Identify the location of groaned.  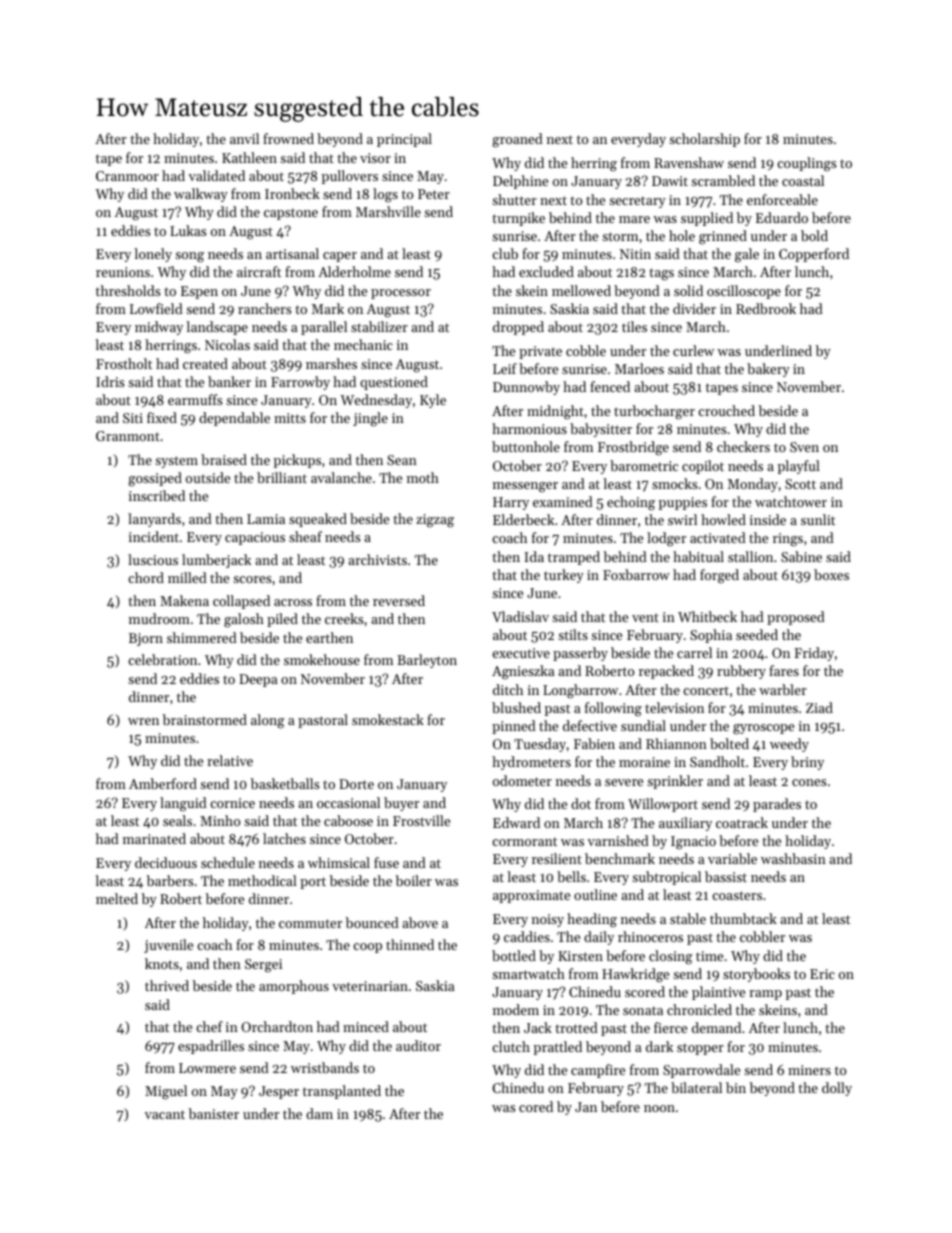
(517, 140).
